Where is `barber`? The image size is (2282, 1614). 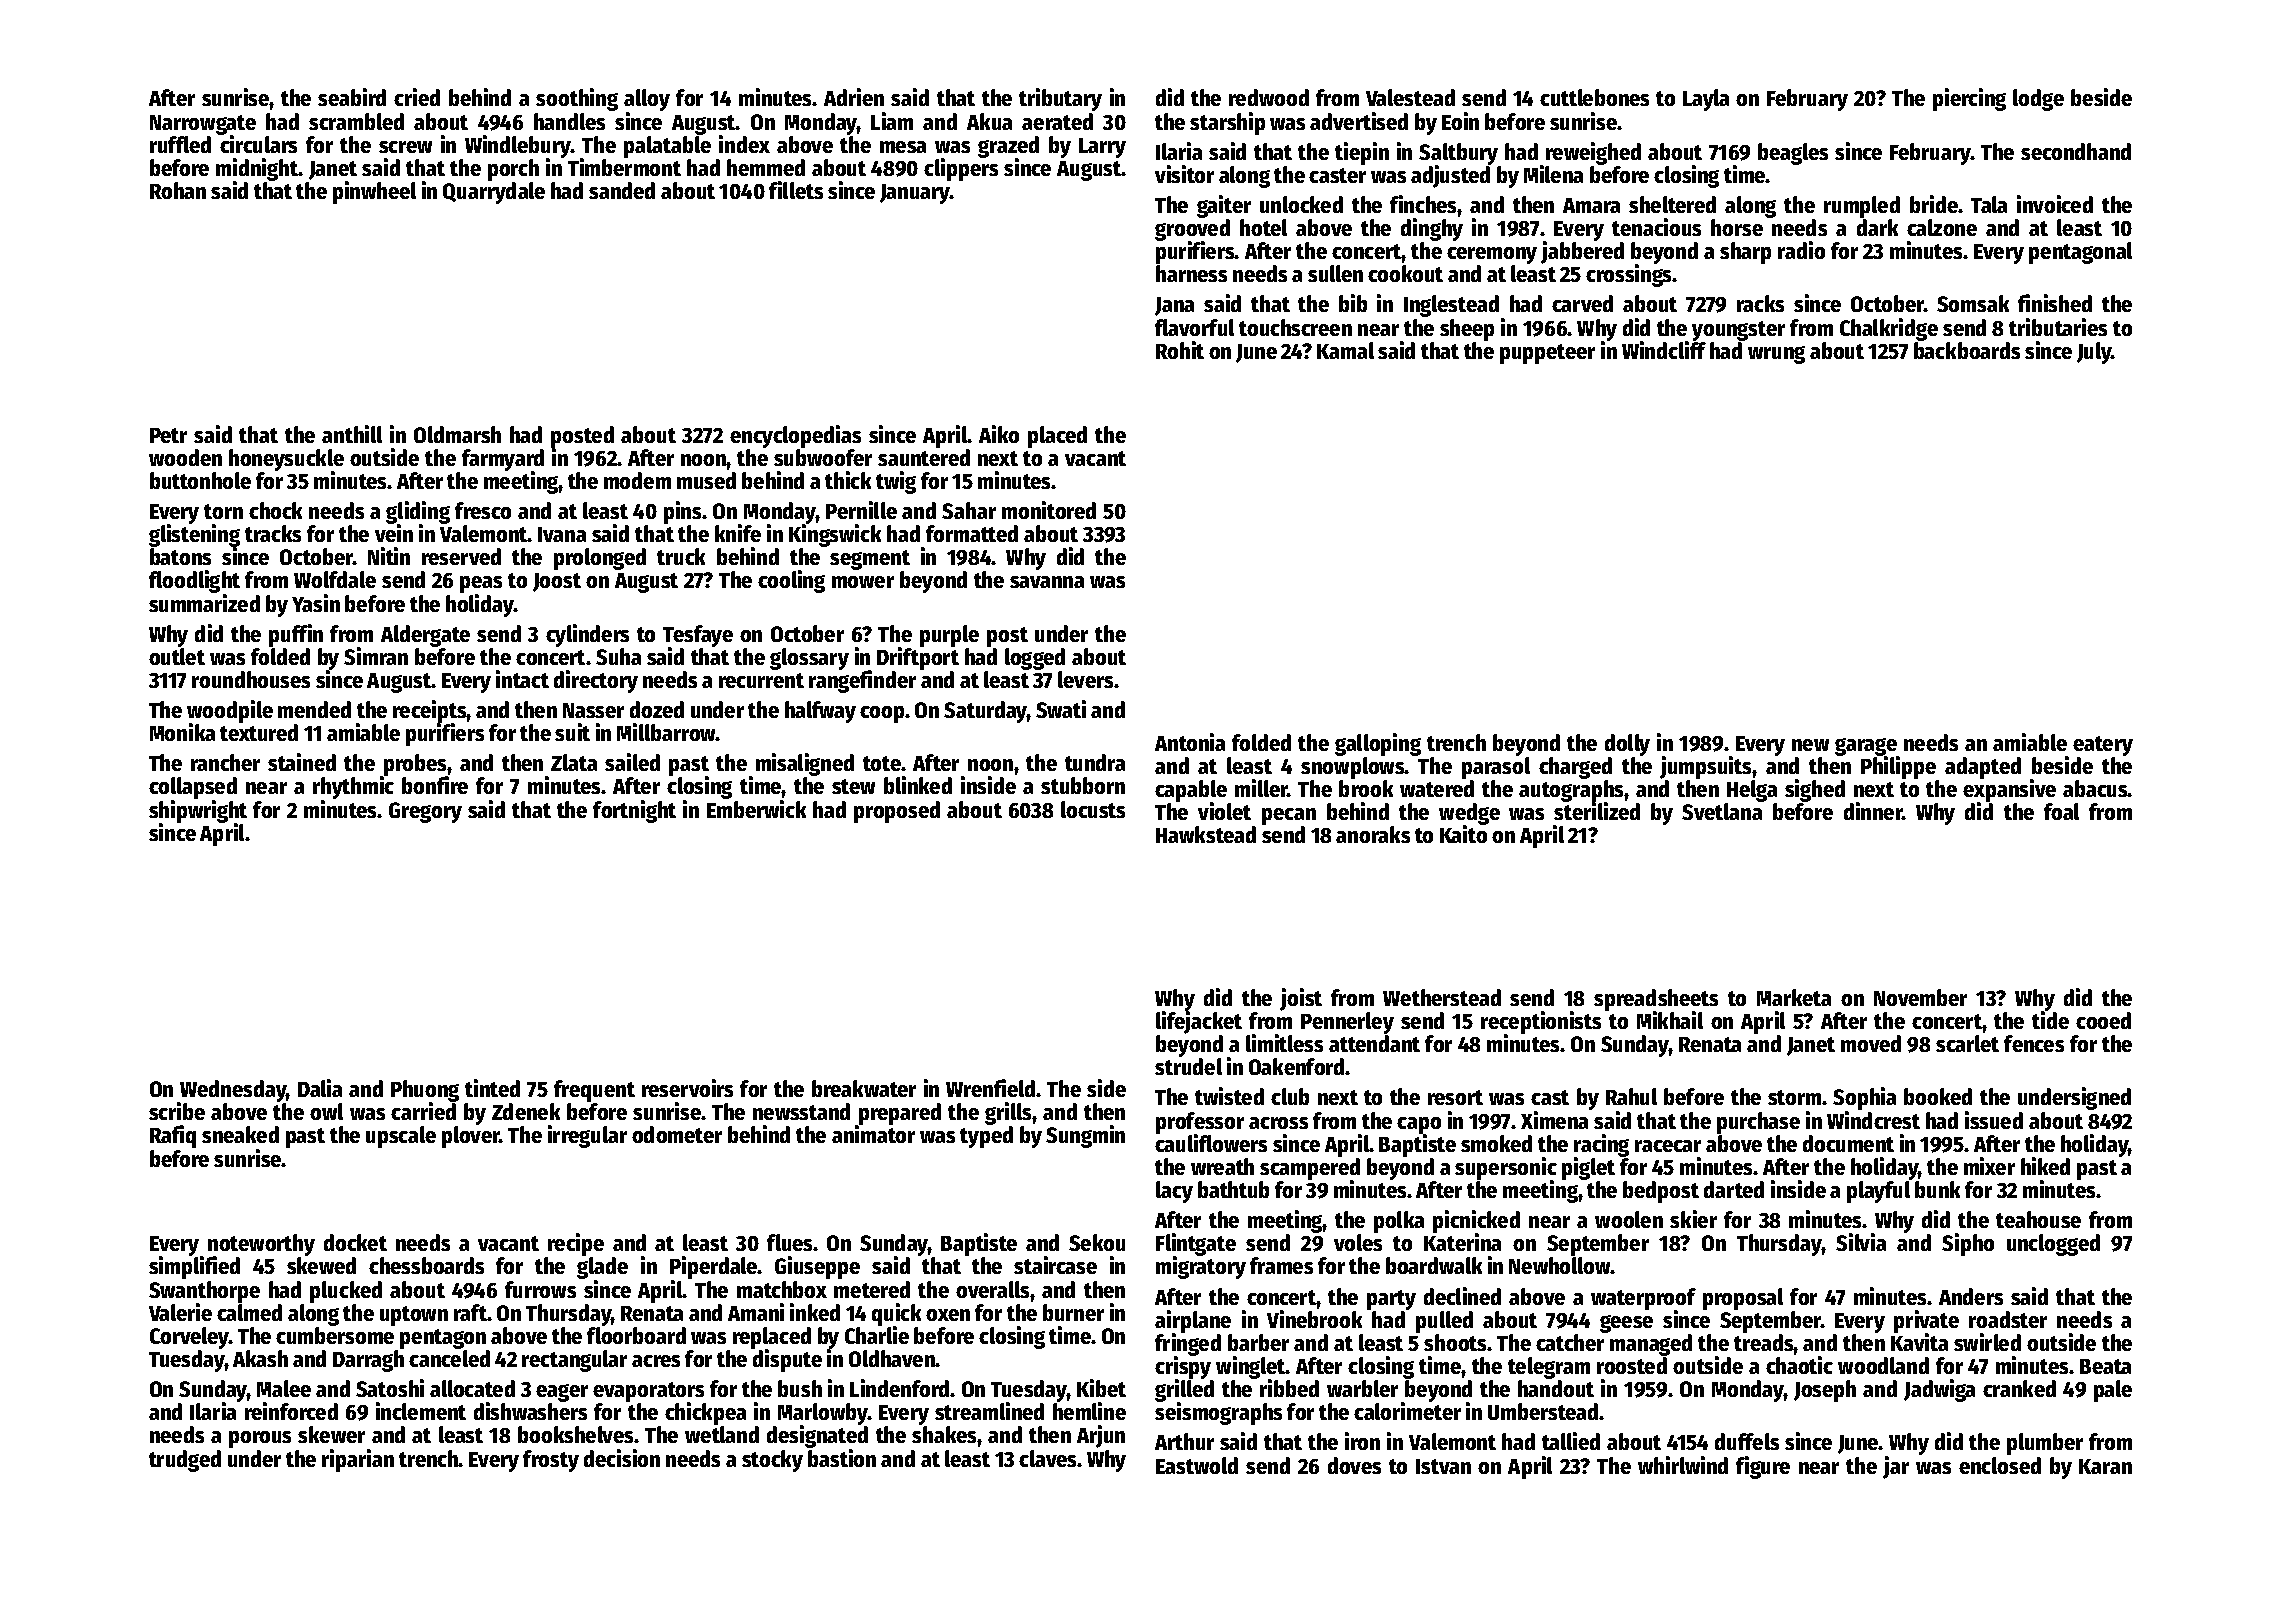 barber is located at coordinates (1258, 1342).
